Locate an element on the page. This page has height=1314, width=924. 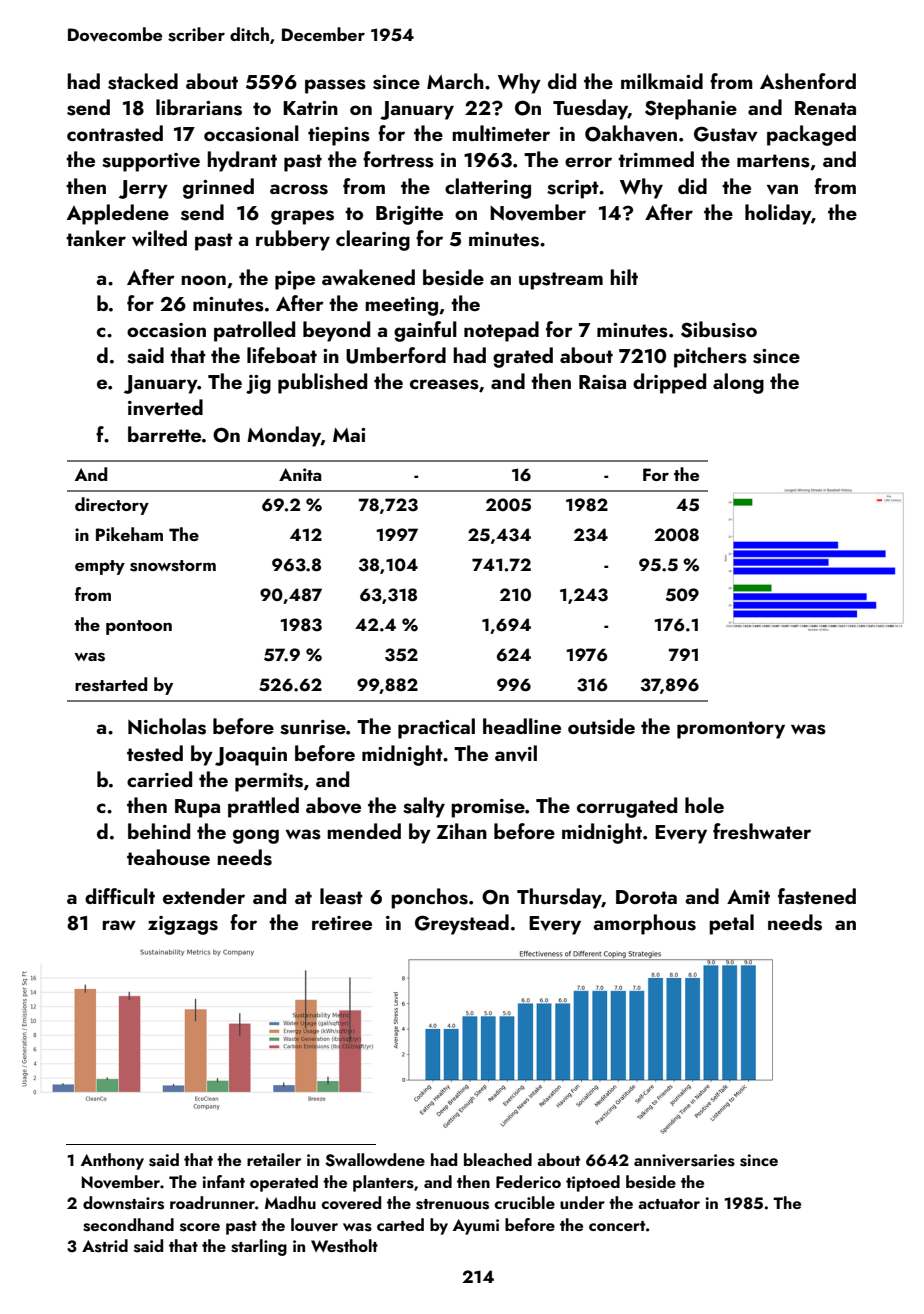
retiree is located at coordinates (342, 923).
